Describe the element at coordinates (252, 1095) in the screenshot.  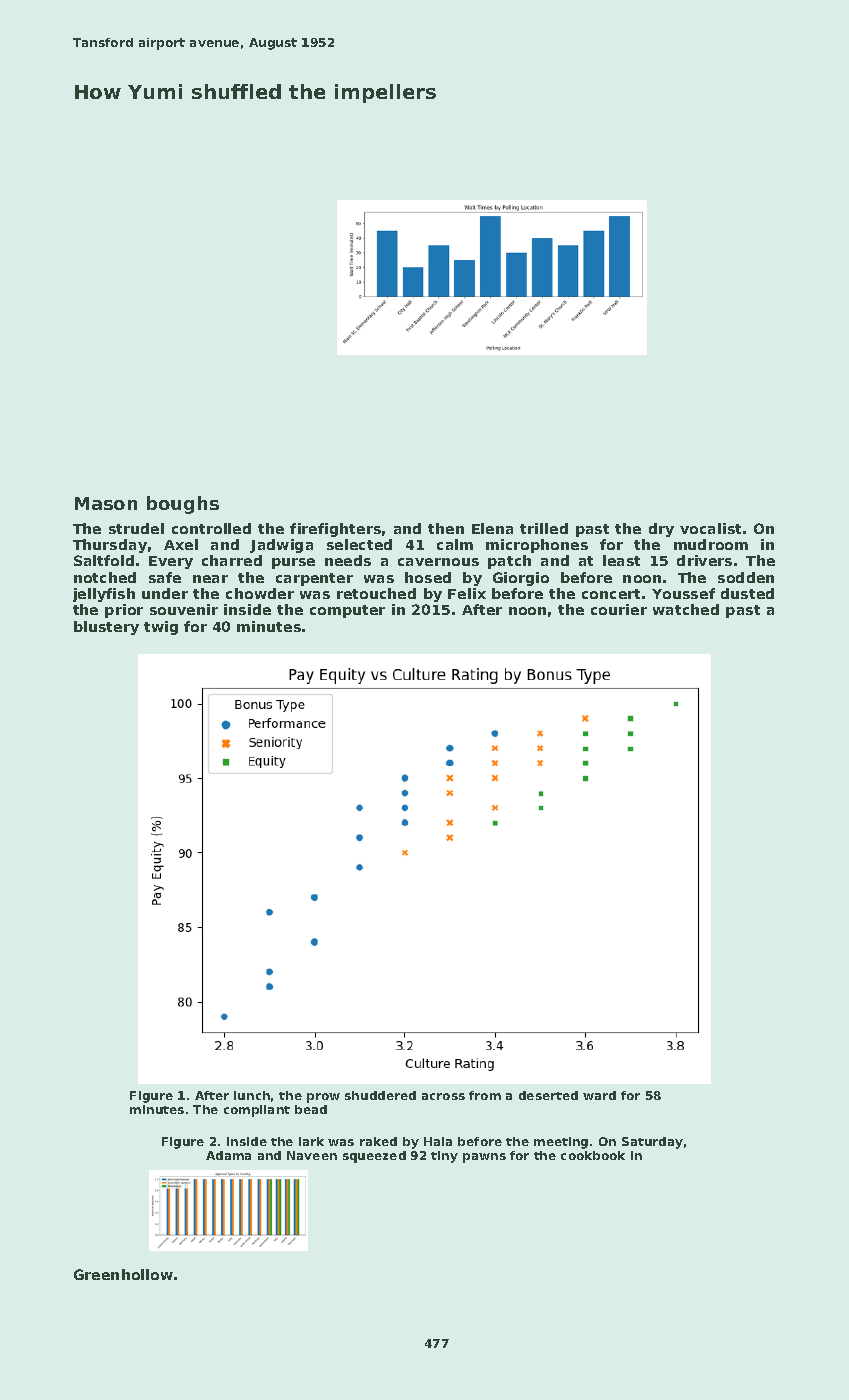
I see `lunch` at that location.
